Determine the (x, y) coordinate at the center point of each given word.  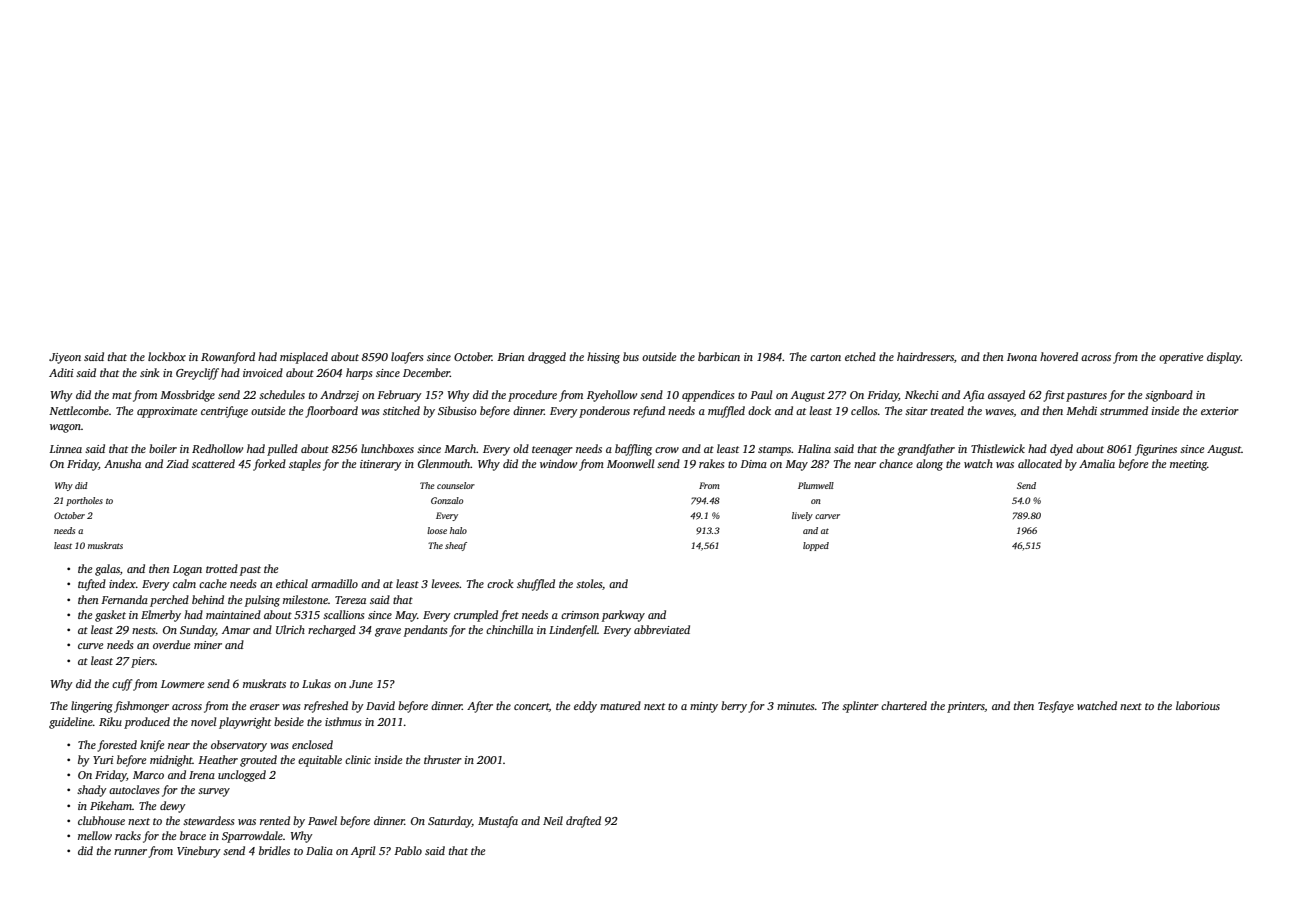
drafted (583, 822)
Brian (510, 357)
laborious (1198, 705)
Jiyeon (65, 358)
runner (130, 852)
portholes (84, 501)
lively (802, 516)
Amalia (1097, 463)
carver (827, 516)
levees (445, 583)
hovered (1059, 356)
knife (152, 746)
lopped (816, 546)
